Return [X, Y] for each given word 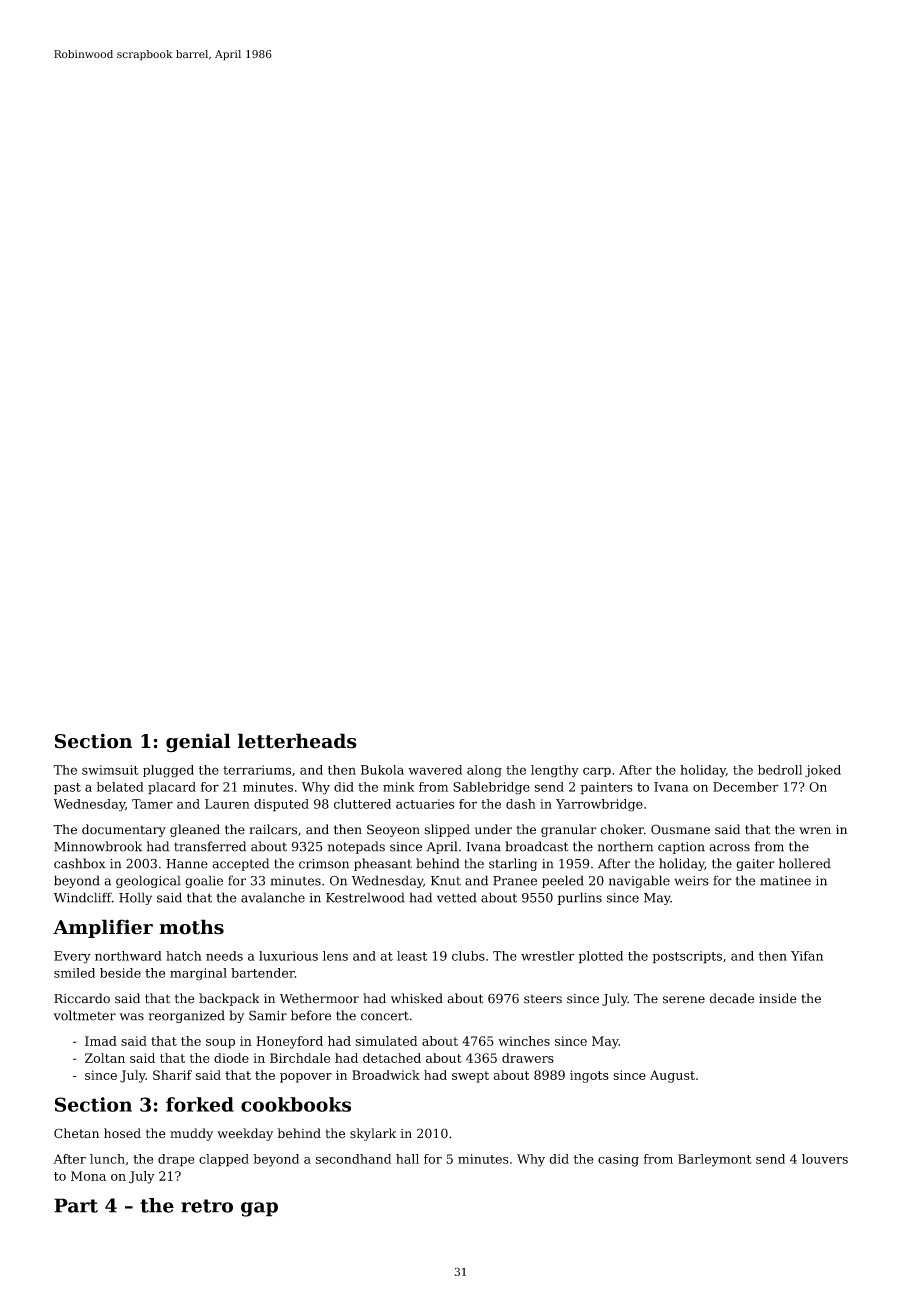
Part [76, 1205]
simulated [386, 1041]
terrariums [257, 770]
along [484, 771]
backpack [229, 999]
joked [823, 771]
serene [684, 1000]
